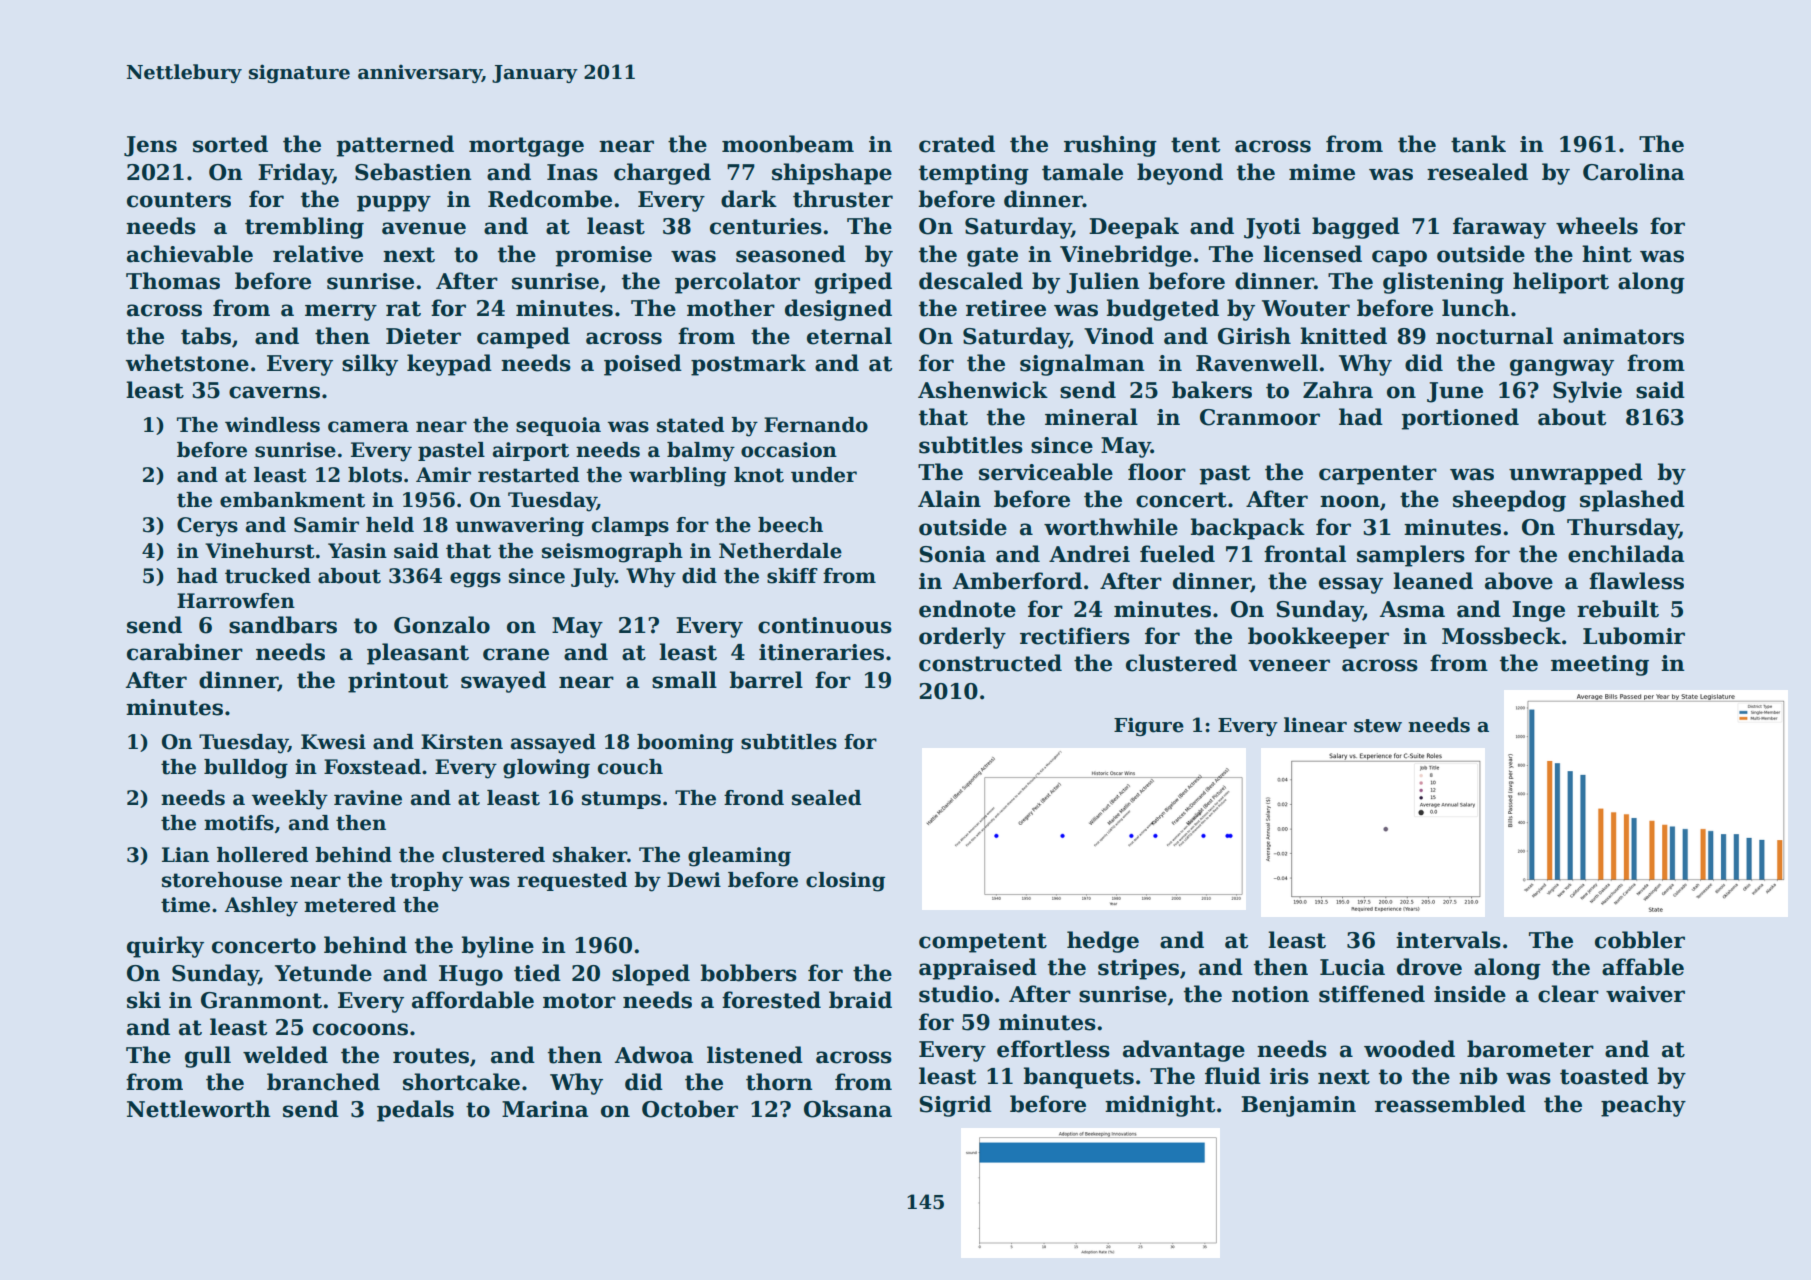 The height and width of the screenshot is (1280, 1811). Describe the element at coordinates (1478, 144) in the screenshot. I see `tank` at that location.
